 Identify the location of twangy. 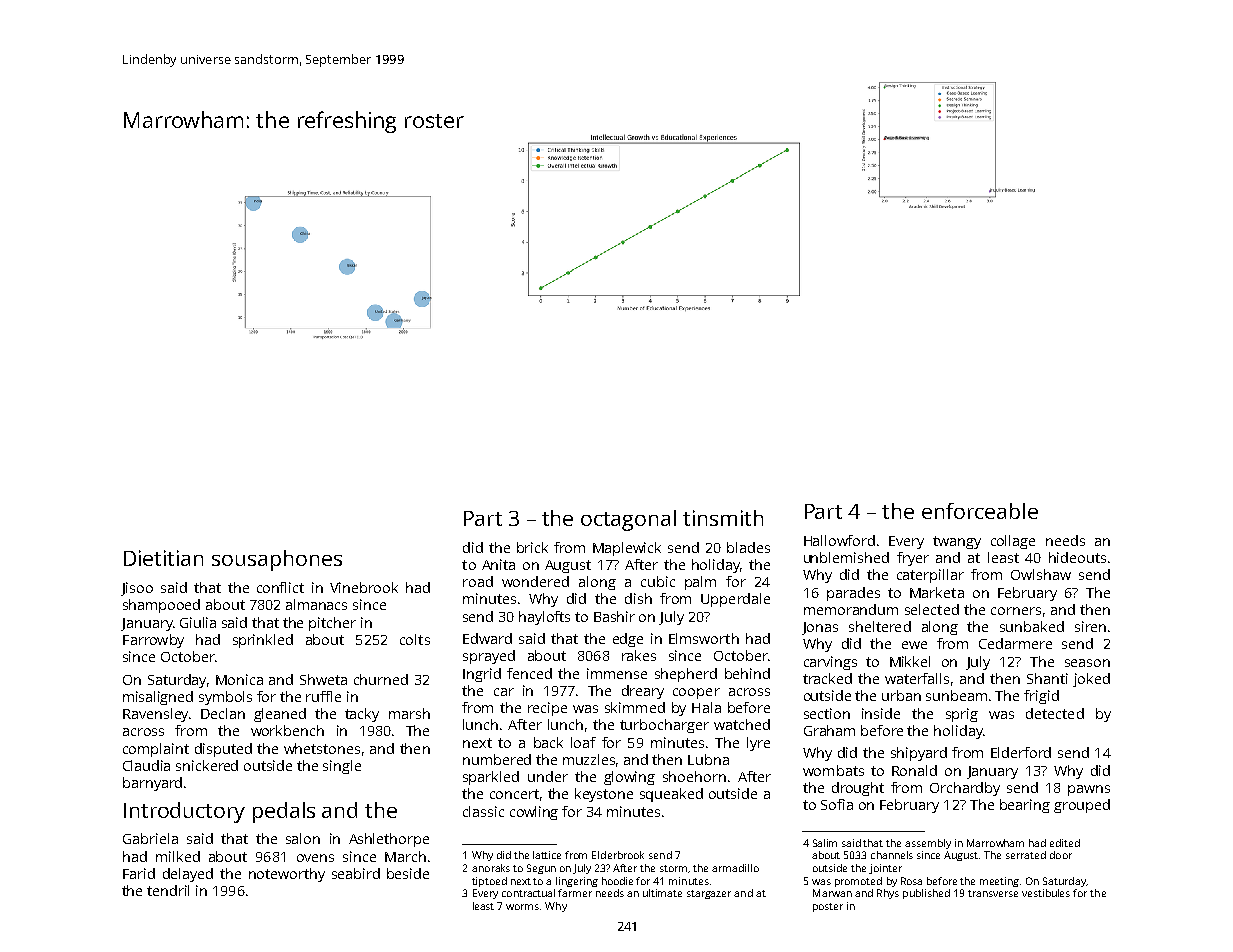
(957, 542).
